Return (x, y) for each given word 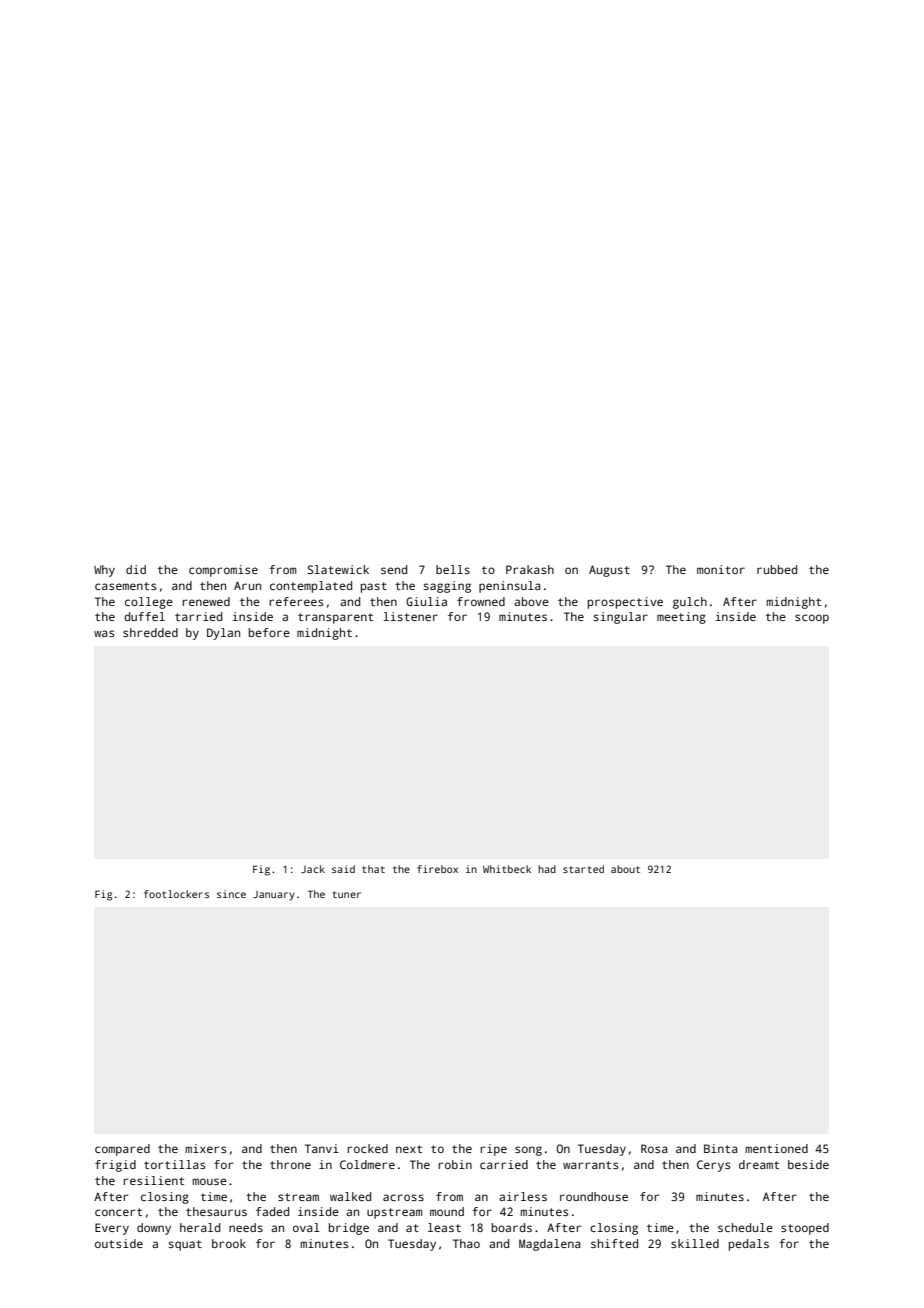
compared (122, 1150)
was (104, 633)
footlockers (176, 894)
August (609, 571)
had (547, 869)
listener (411, 616)
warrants (590, 1165)
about (625, 869)
